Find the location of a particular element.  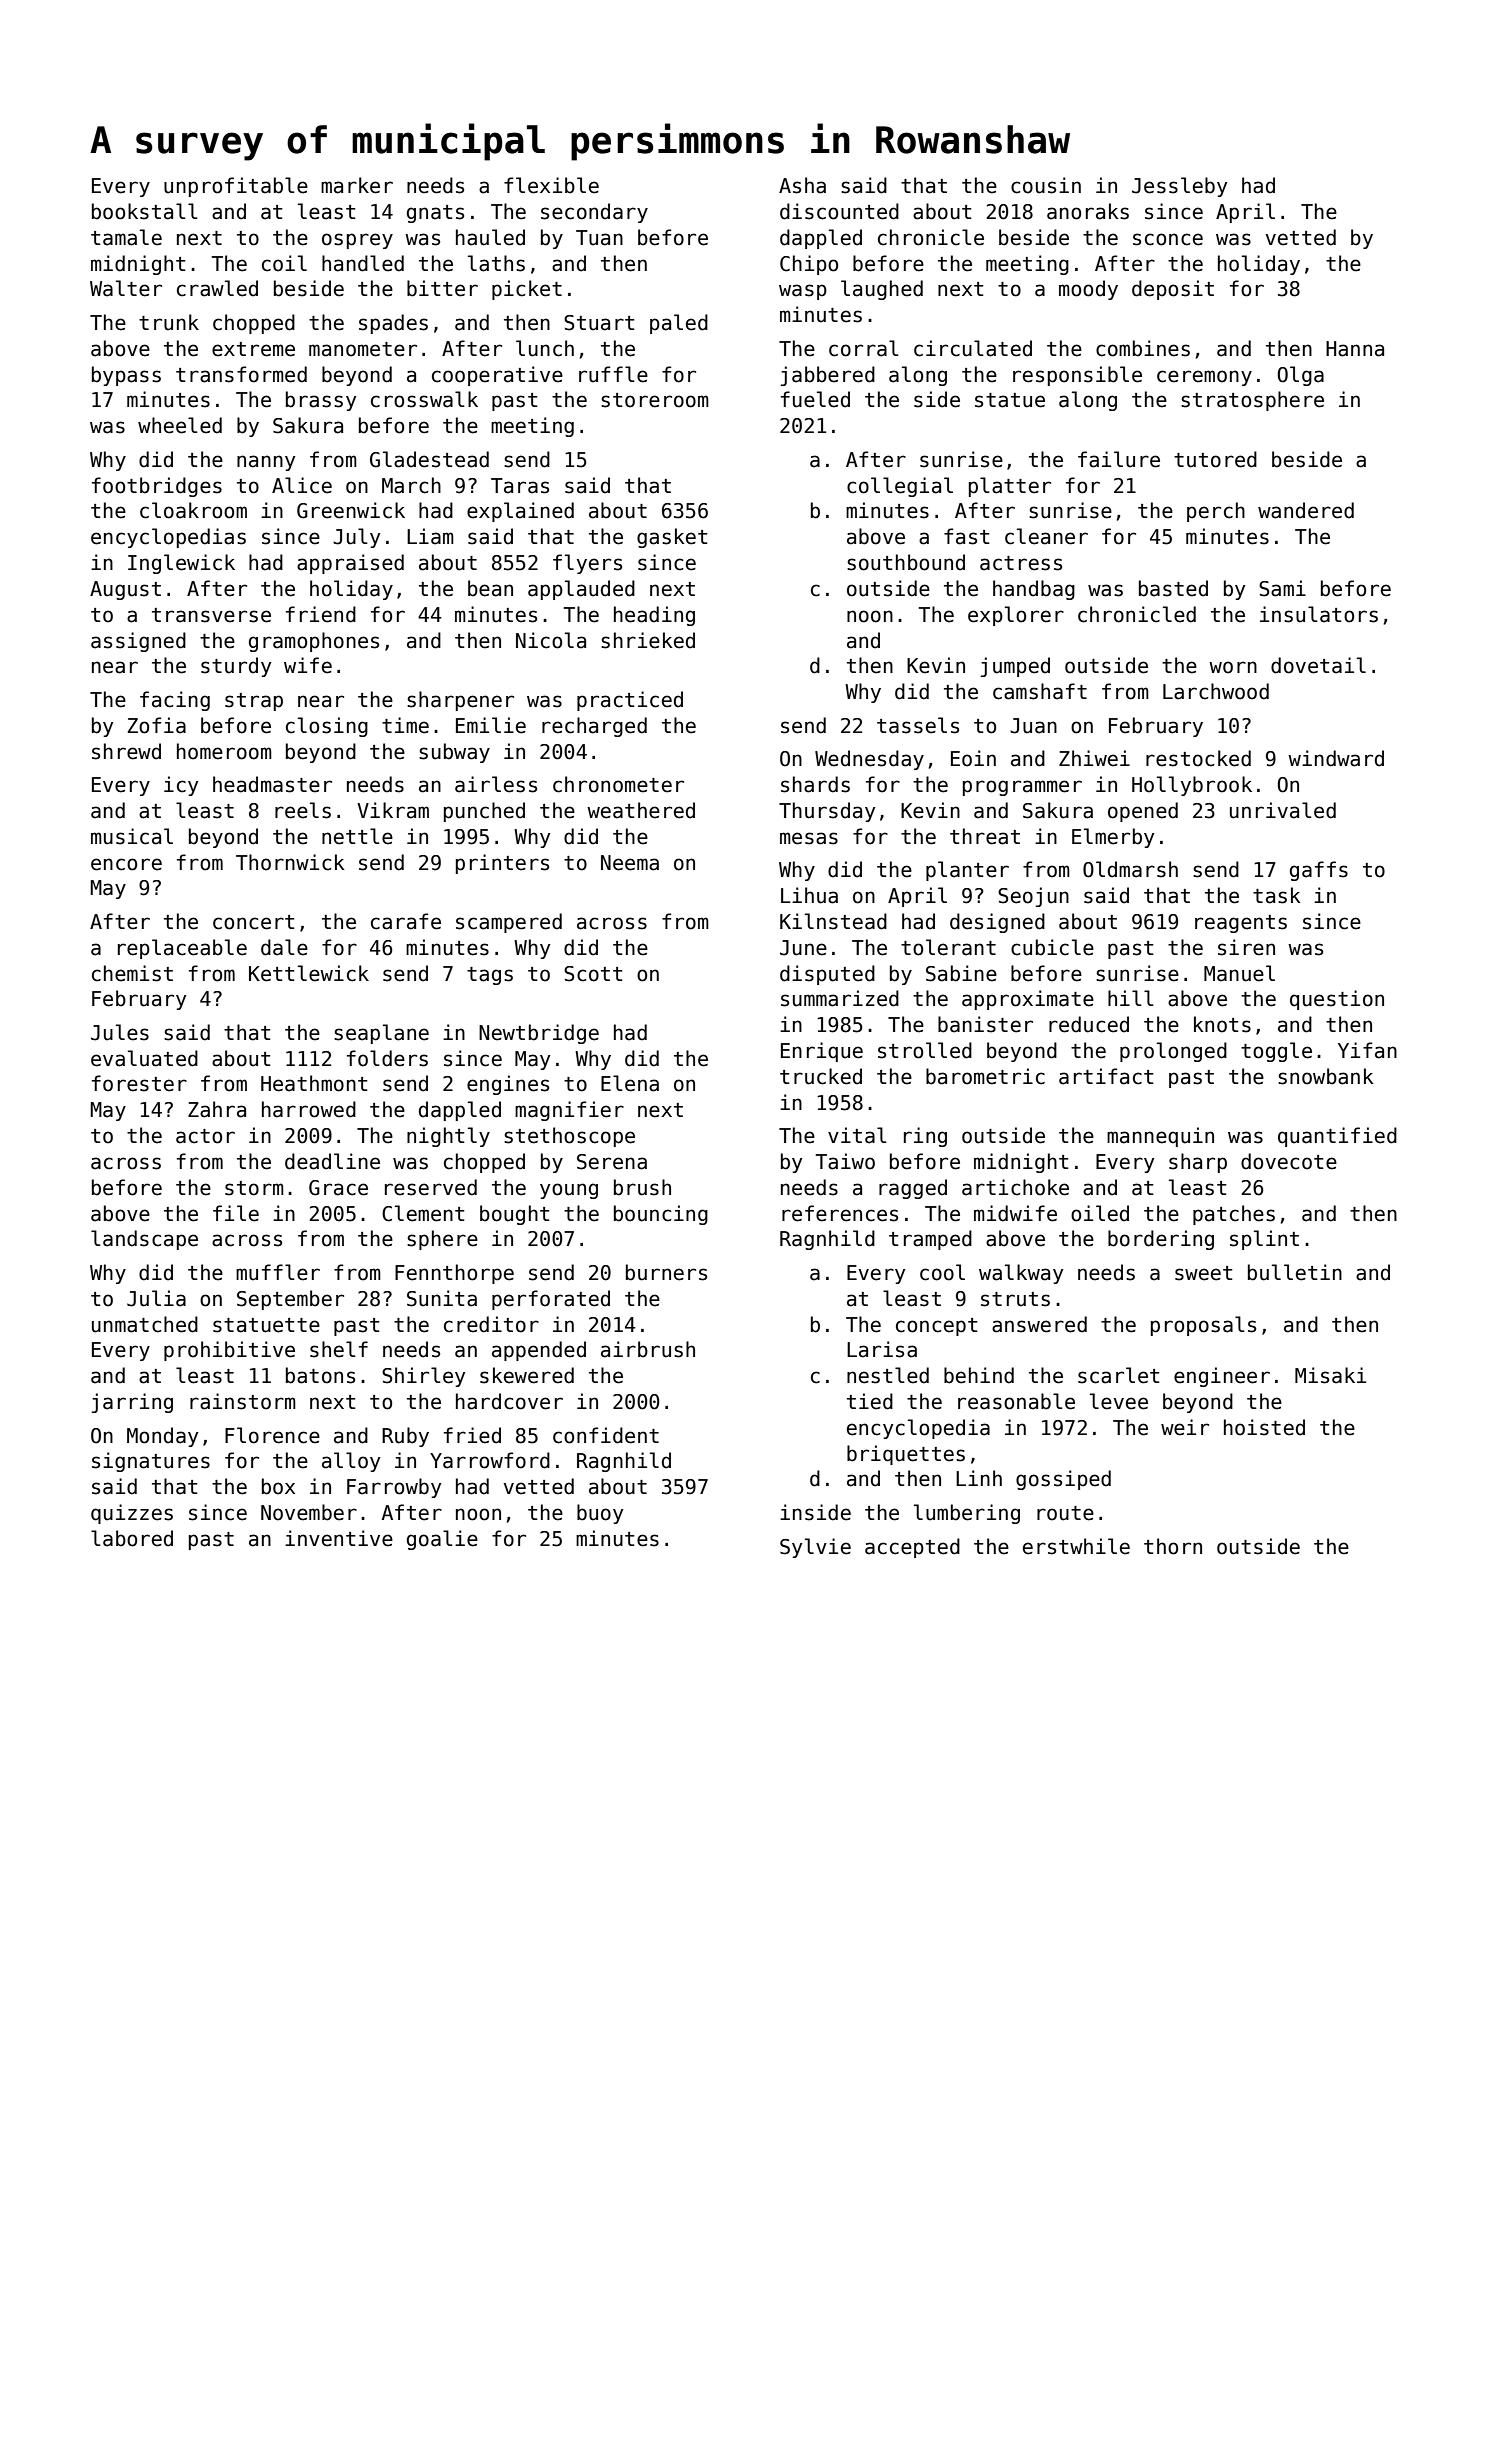

manometer is located at coordinates (363, 349).
